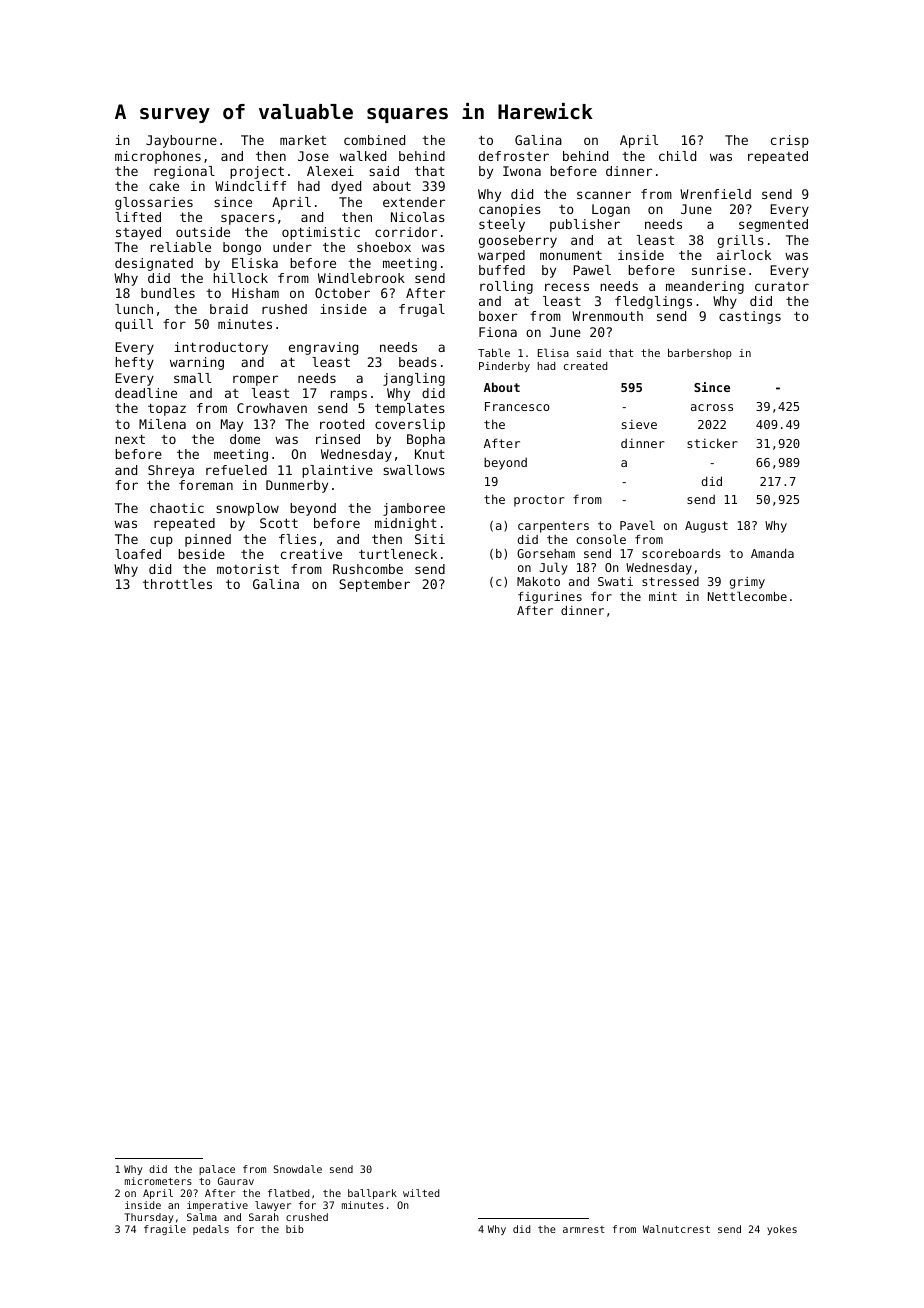 This screenshot has height=1308, width=924. Describe the element at coordinates (676, 1229) in the screenshot. I see `Walnutcrest` at that location.
